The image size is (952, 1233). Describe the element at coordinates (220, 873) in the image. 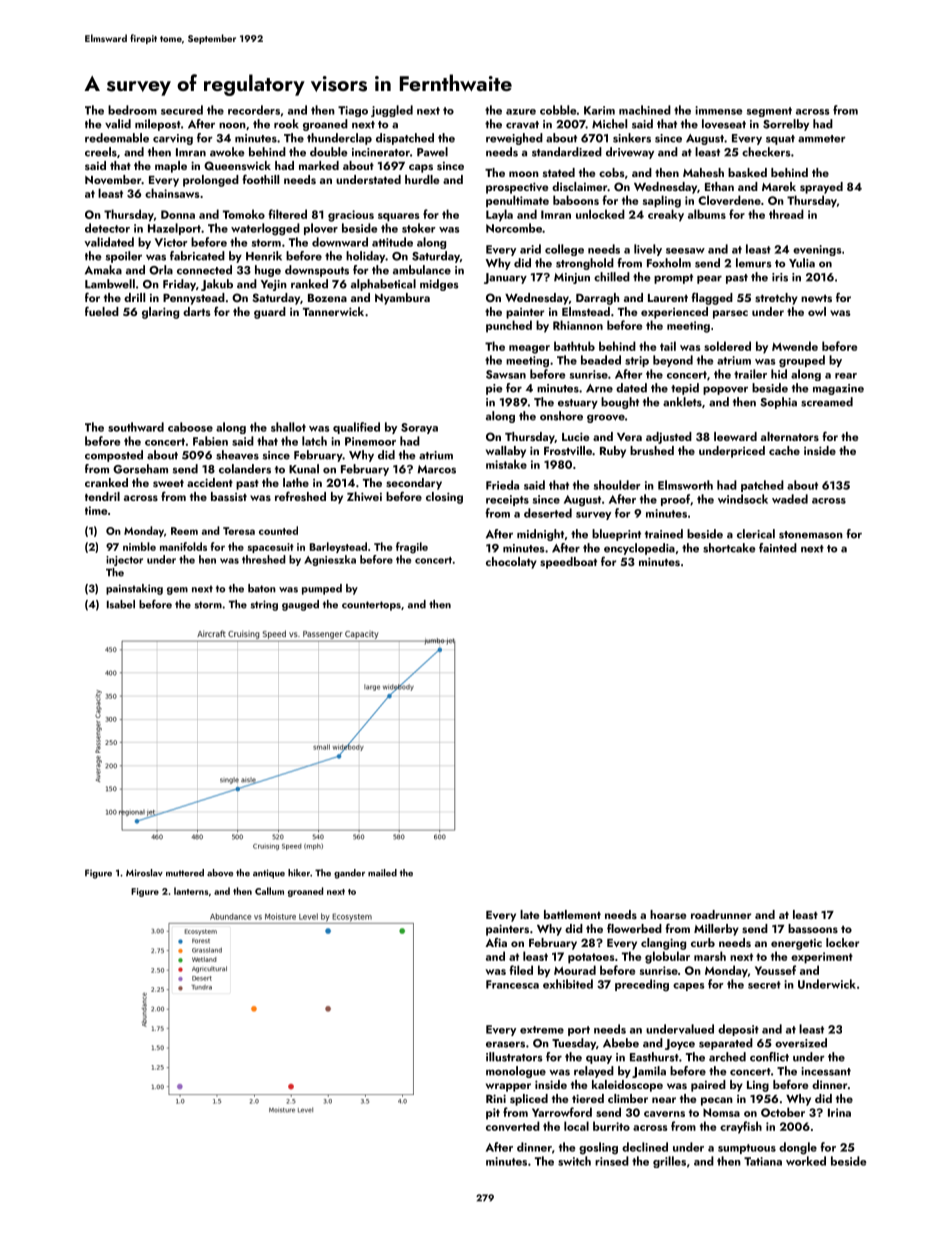

I see `above` at that location.
